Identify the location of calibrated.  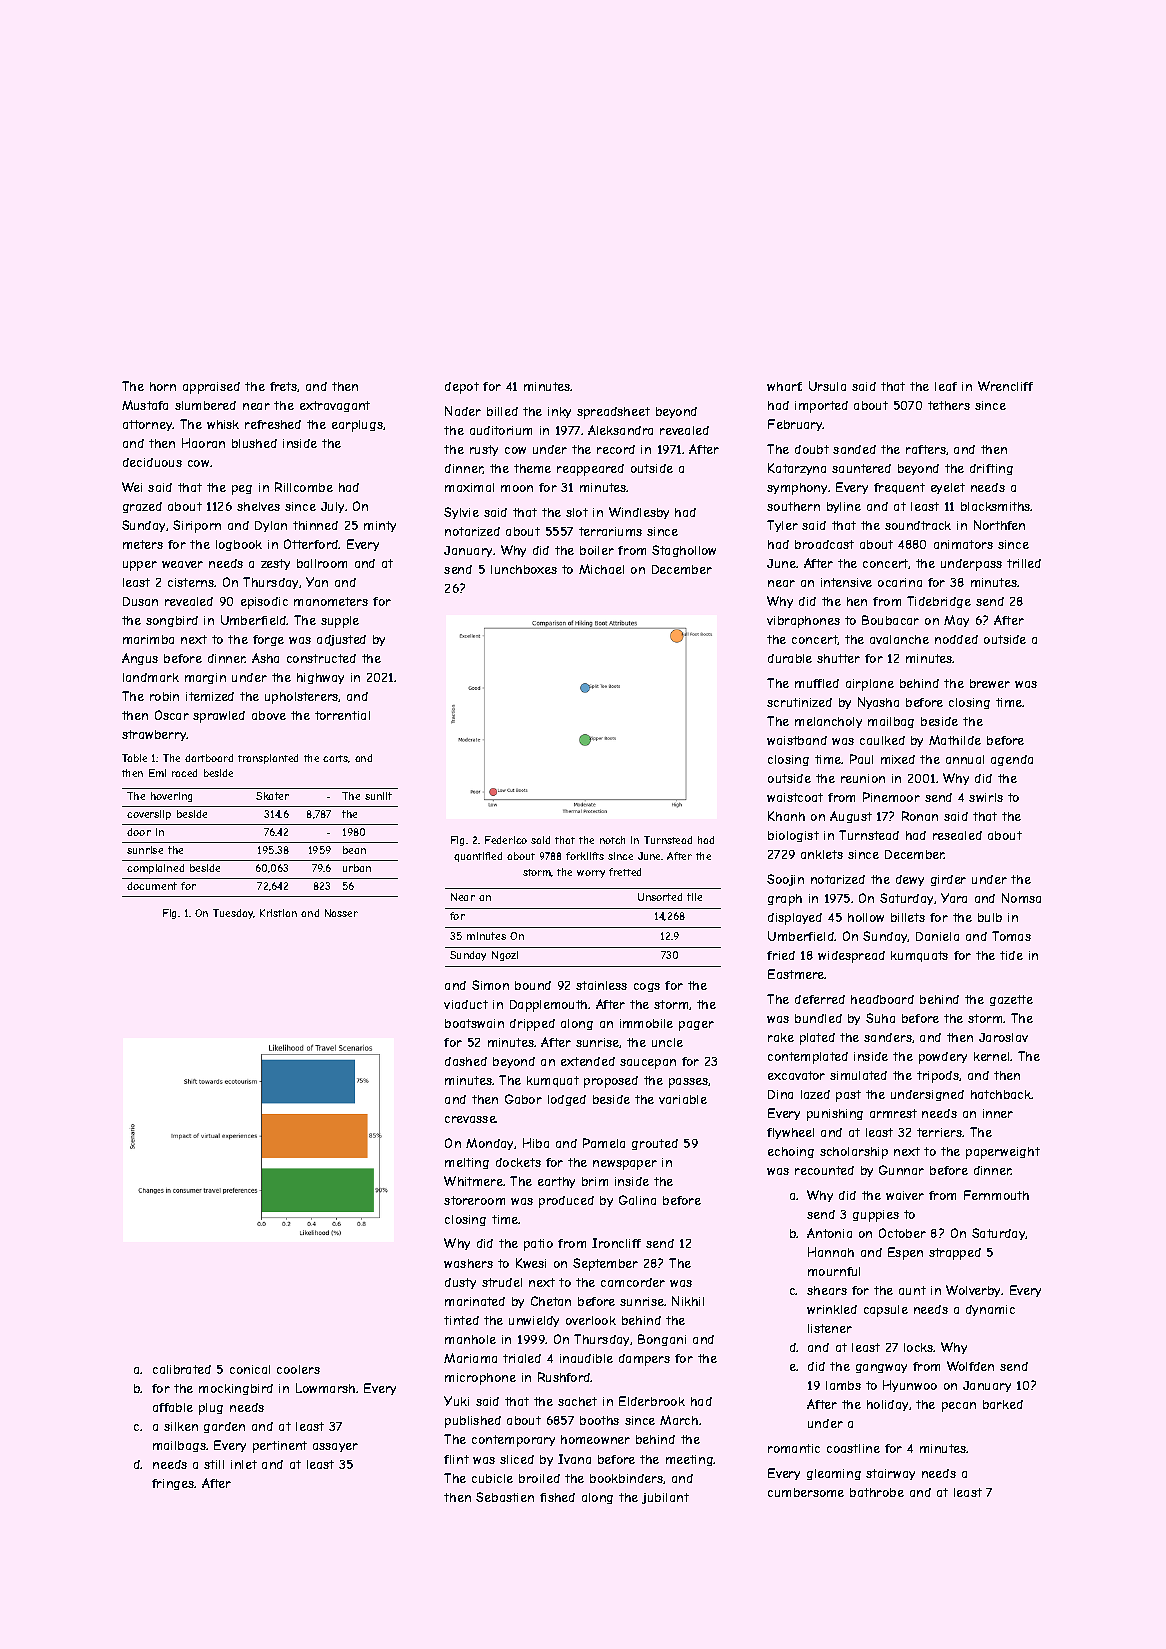
(182, 1369).
